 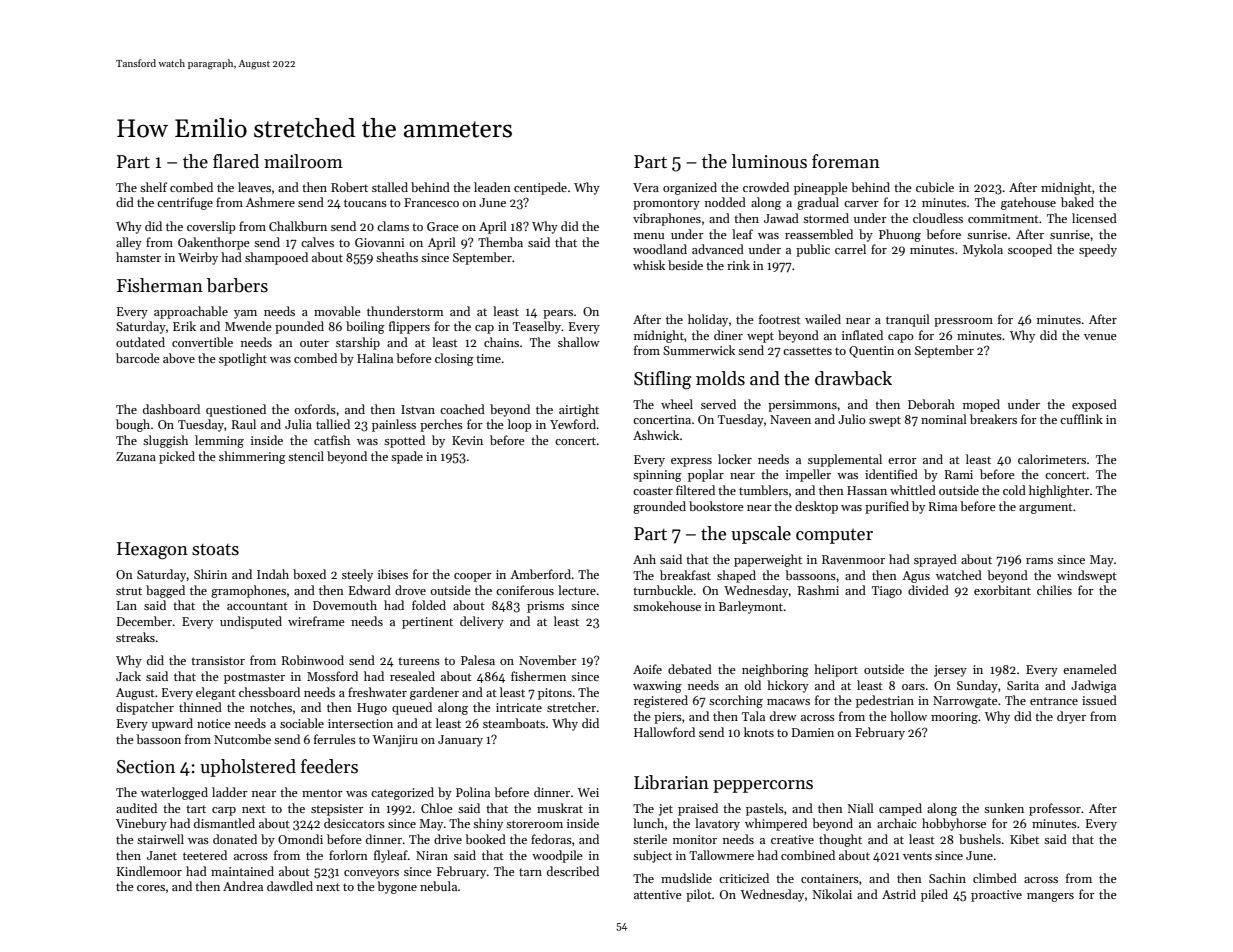 I want to click on professor, so click(x=1055, y=809).
